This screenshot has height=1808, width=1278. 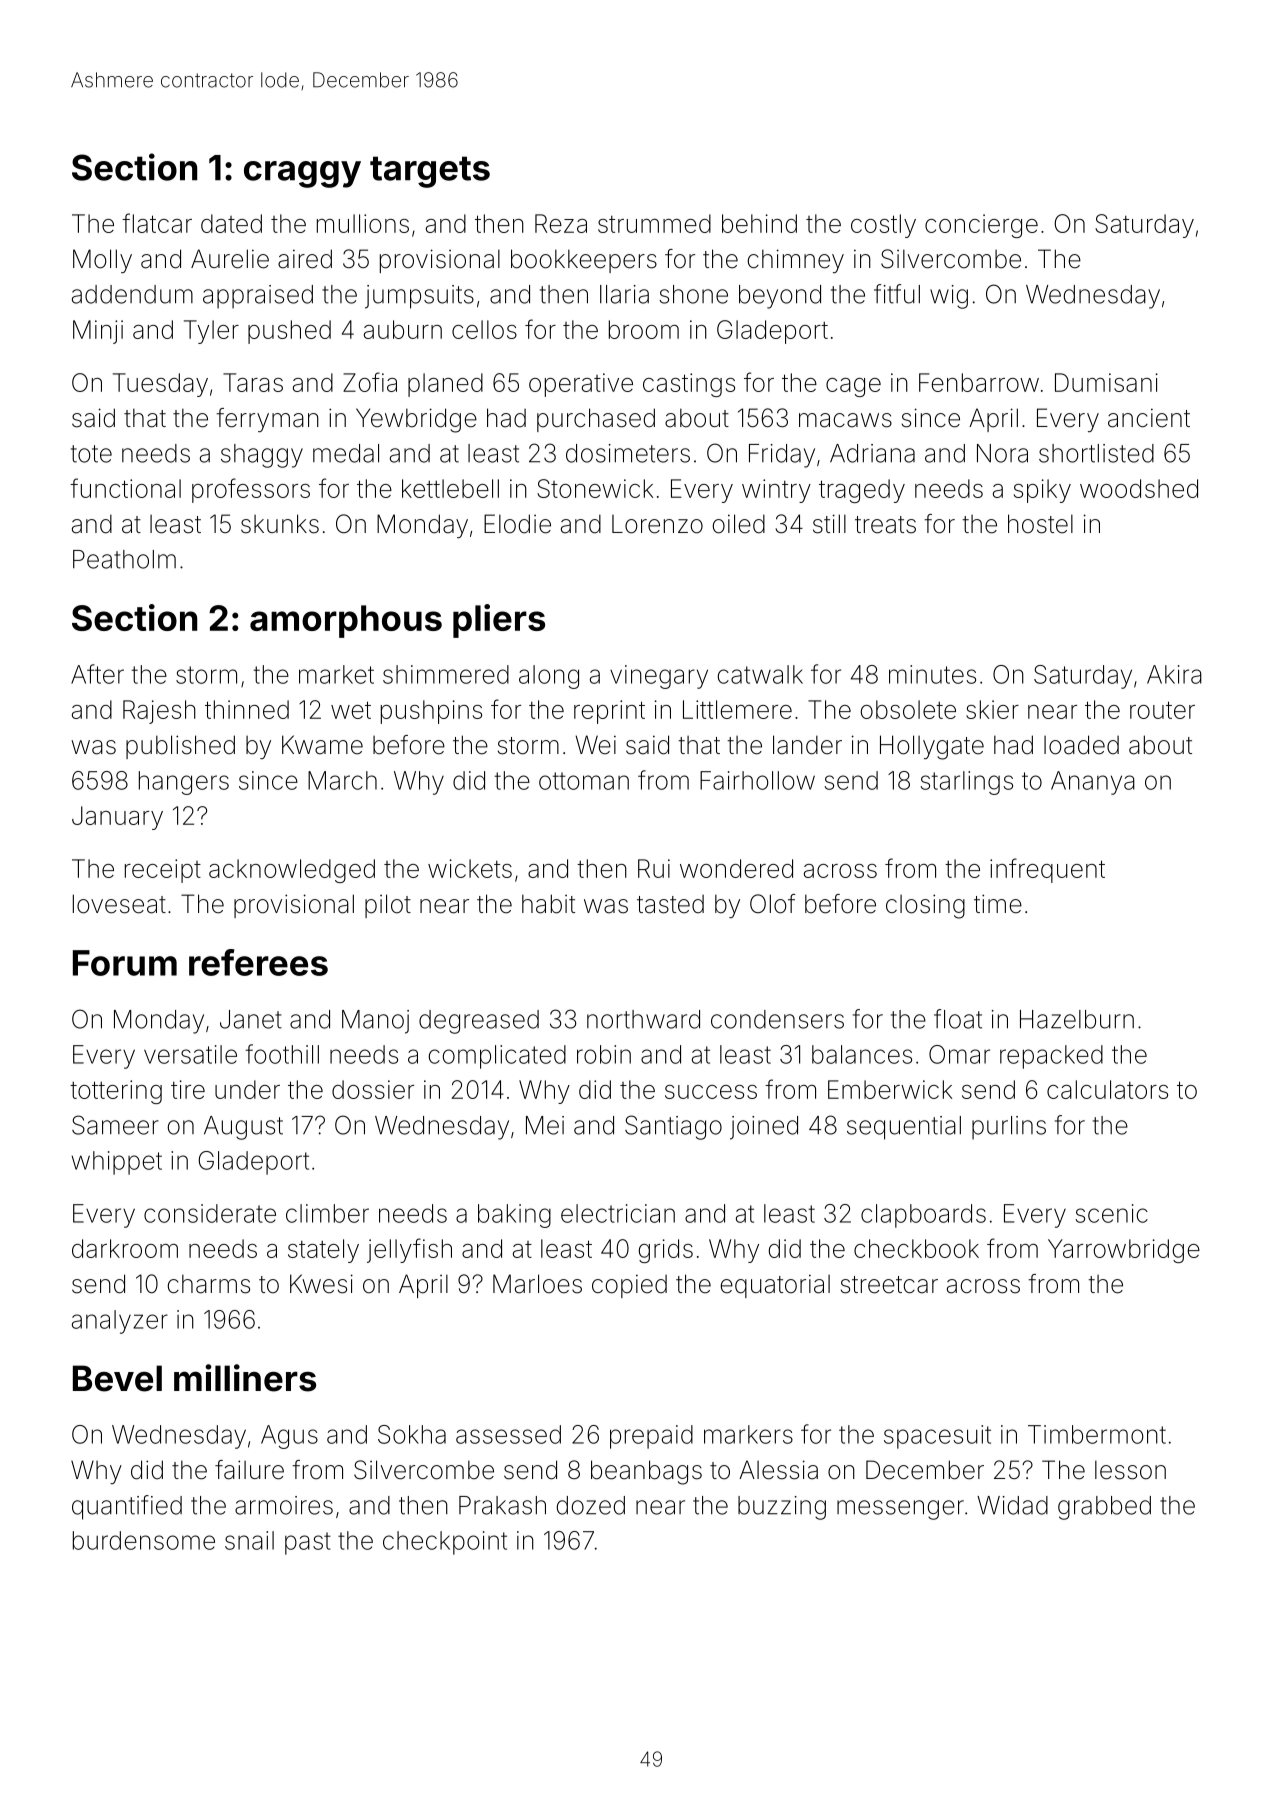 What do you see at coordinates (584, 261) in the screenshot?
I see `bookkeepers` at bounding box center [584, 261].
